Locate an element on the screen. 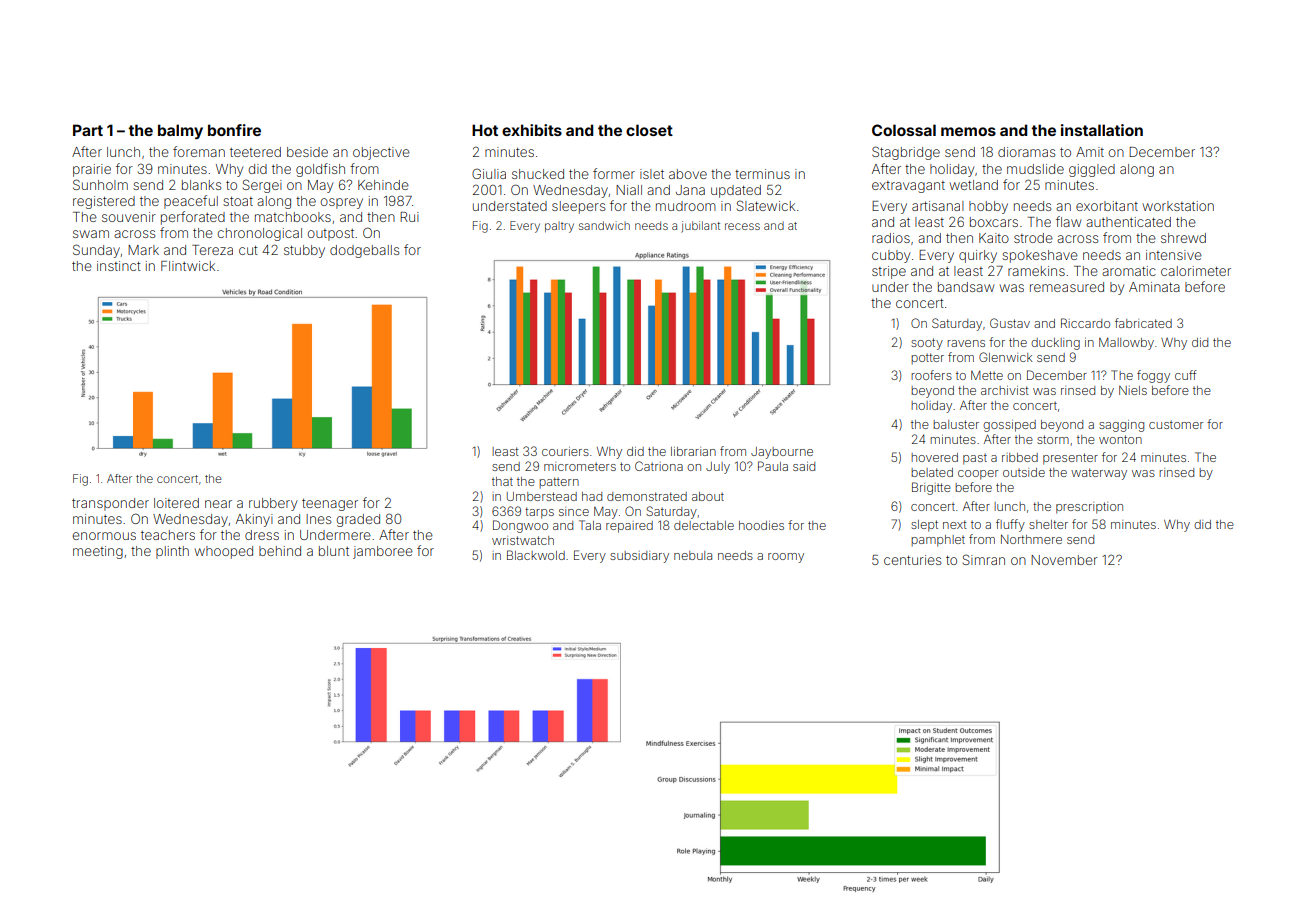 The image size is (1308, 924). archivist is located at coordinates (1005, 390).
